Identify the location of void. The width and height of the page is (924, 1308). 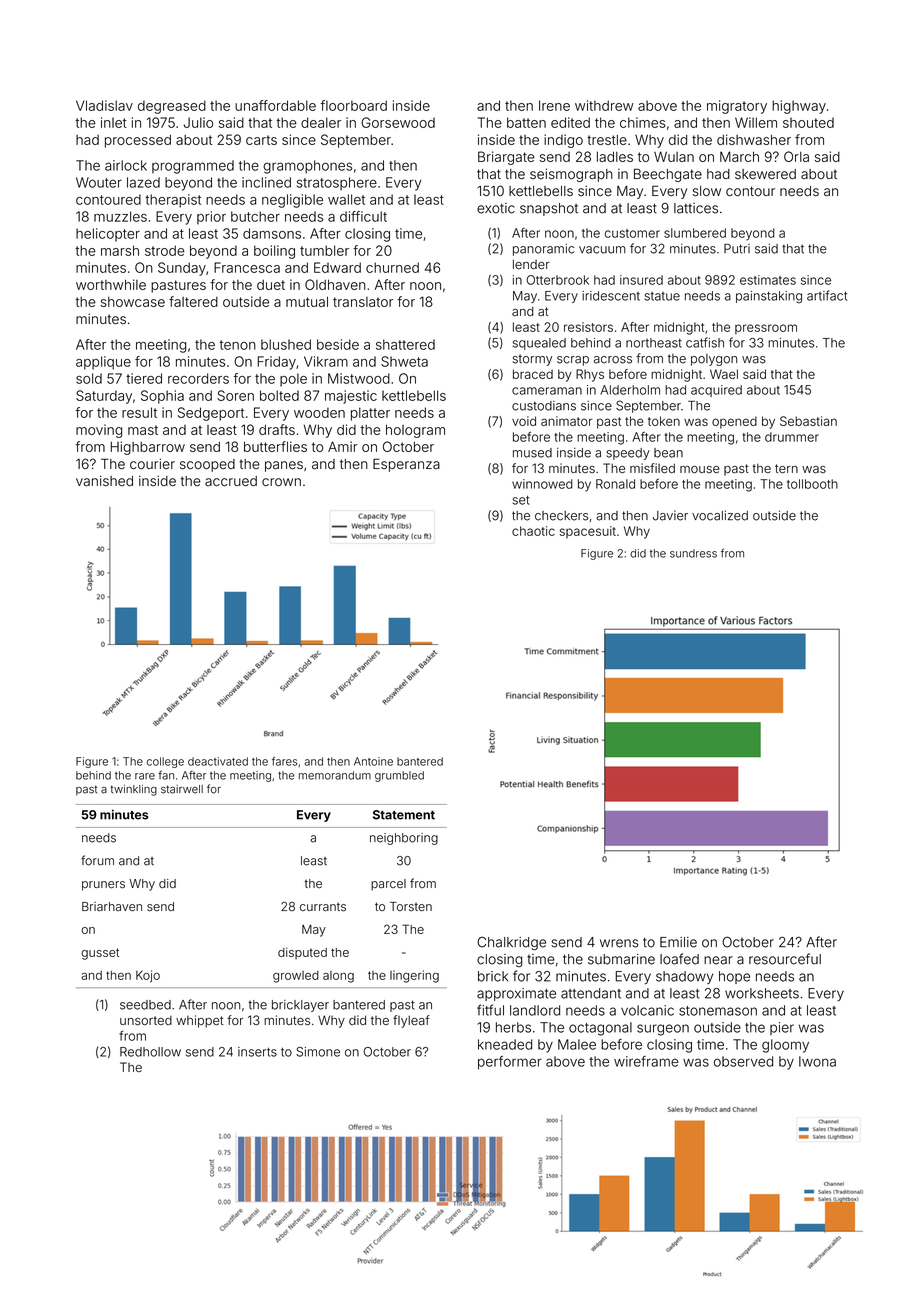
(524, 421).
